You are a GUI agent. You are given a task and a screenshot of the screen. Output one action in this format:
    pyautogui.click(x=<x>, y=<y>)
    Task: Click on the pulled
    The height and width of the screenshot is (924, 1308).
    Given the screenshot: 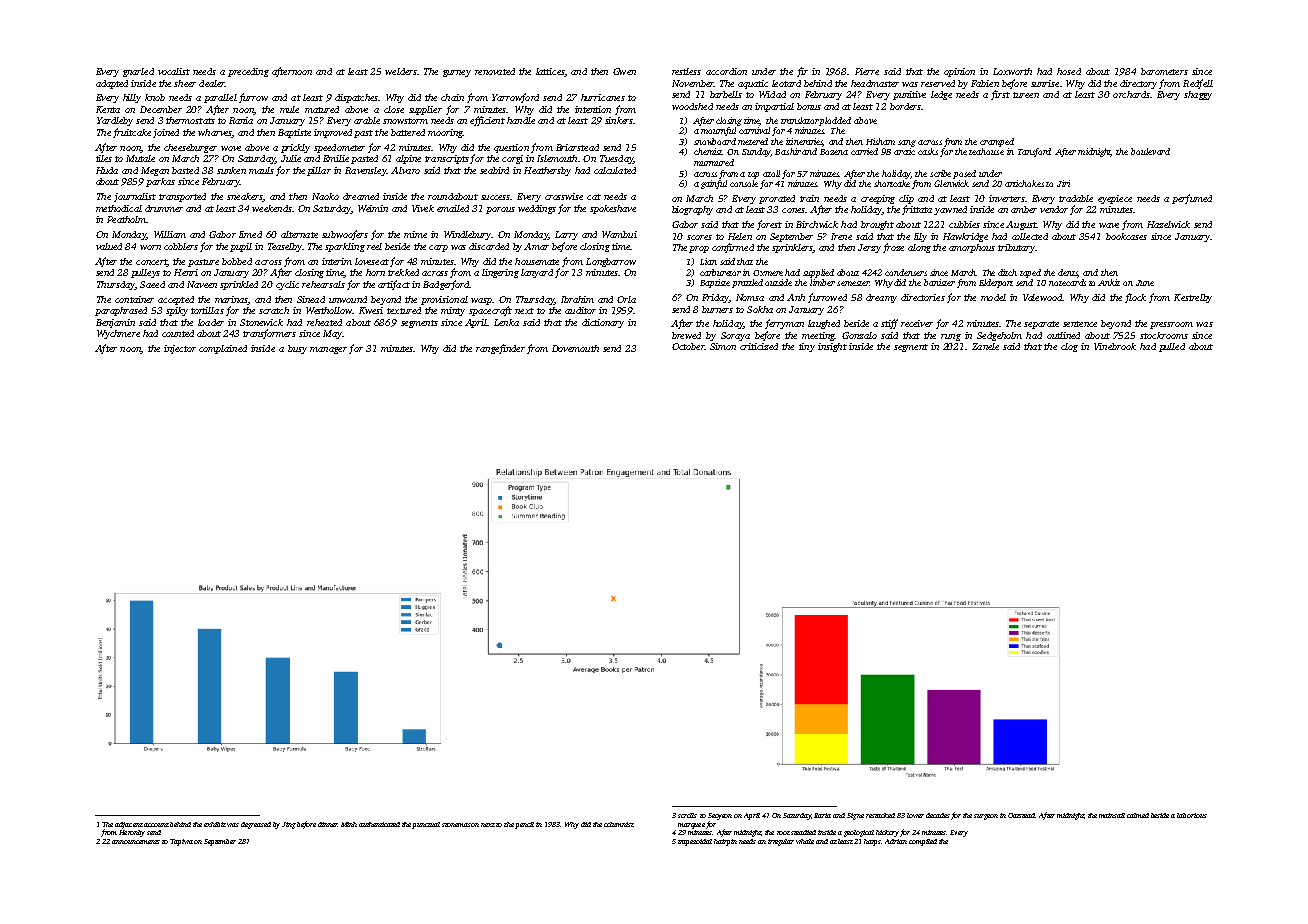 What is the action you would take?
    pyautogui.click(x=1172, y=347)
